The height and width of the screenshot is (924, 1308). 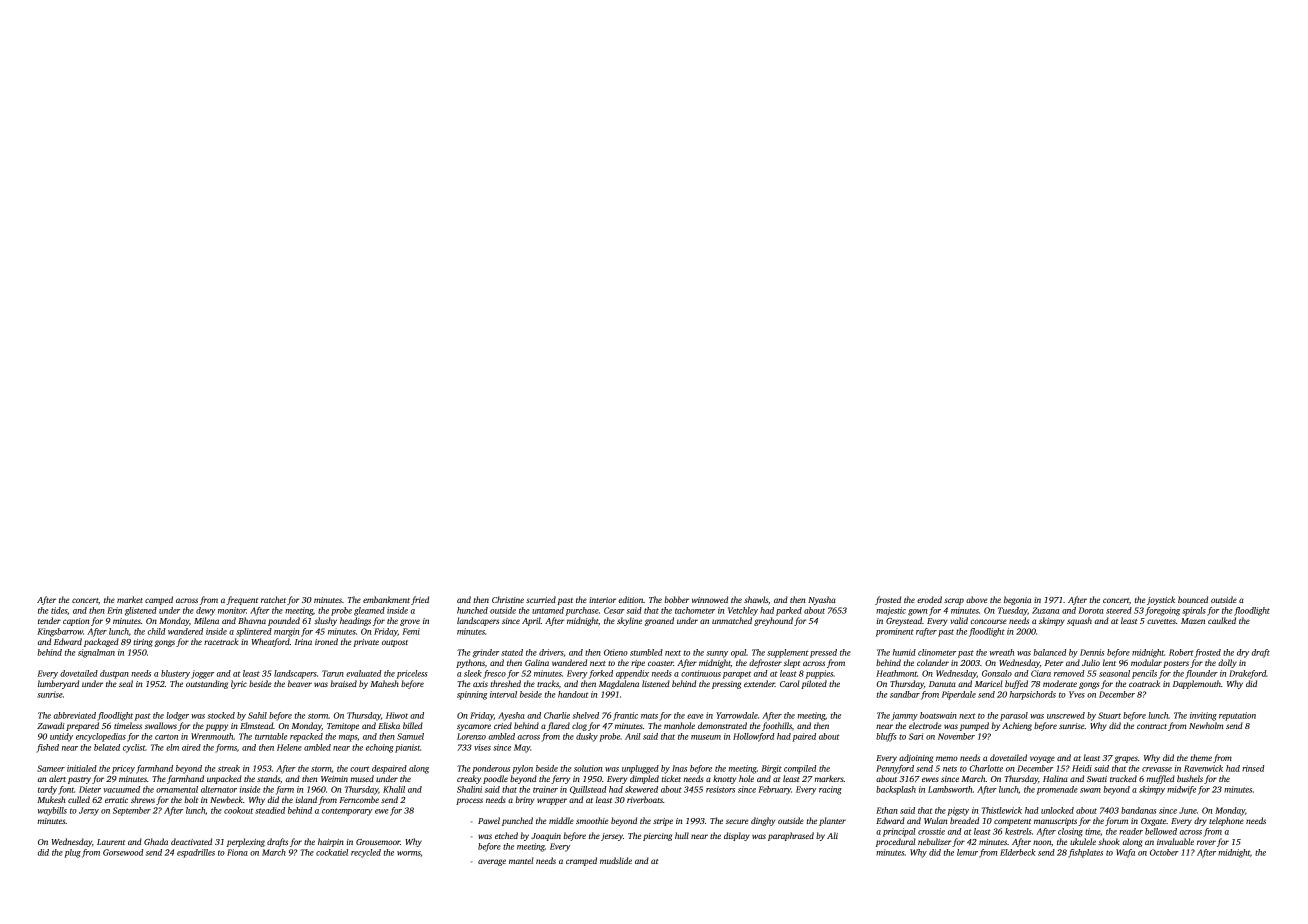 I want to click on Gorsewood, so click(x=123, y=852).
